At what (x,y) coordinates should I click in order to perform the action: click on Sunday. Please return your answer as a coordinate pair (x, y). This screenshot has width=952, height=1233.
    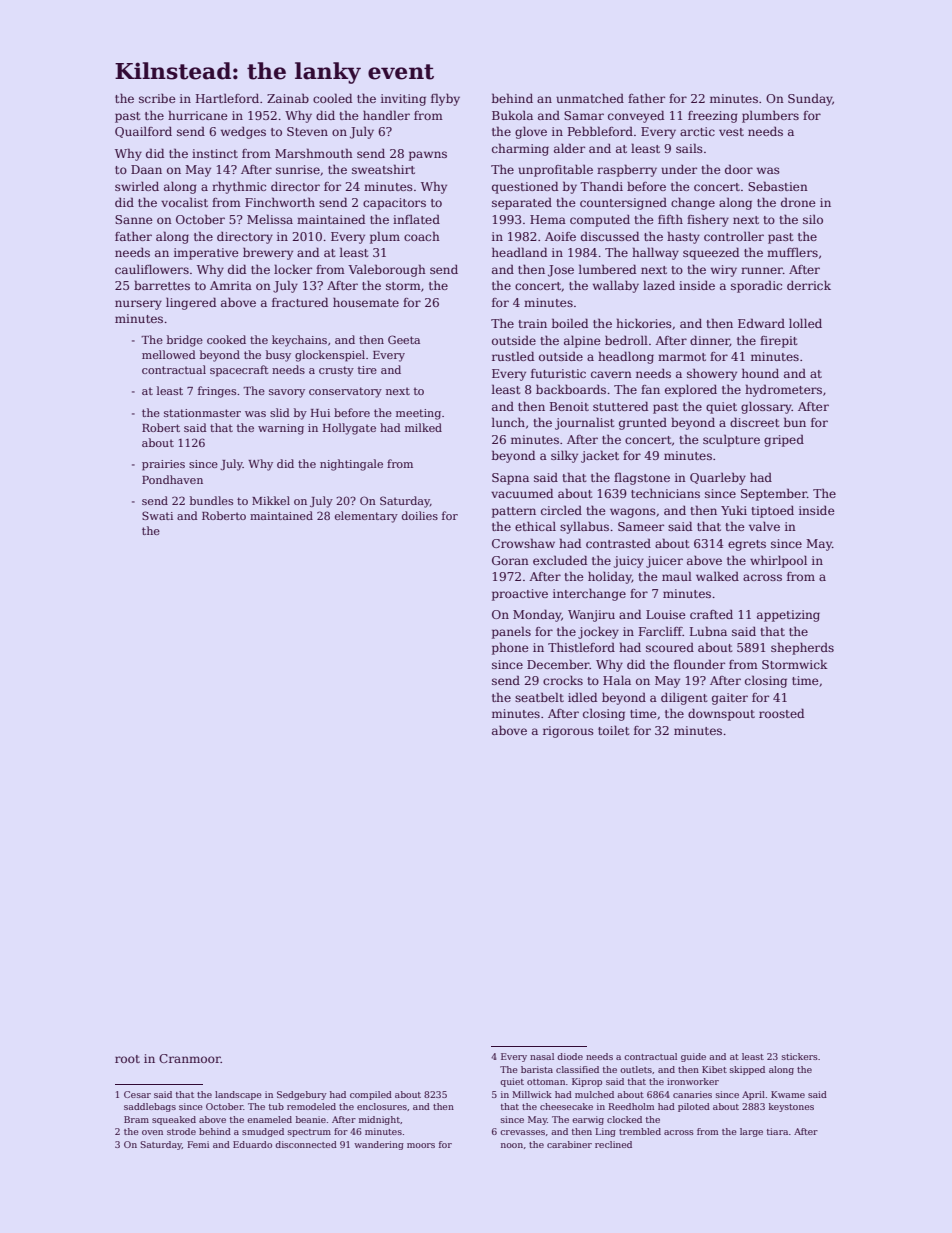
    Looking at the image, I should click on (810, 99).
